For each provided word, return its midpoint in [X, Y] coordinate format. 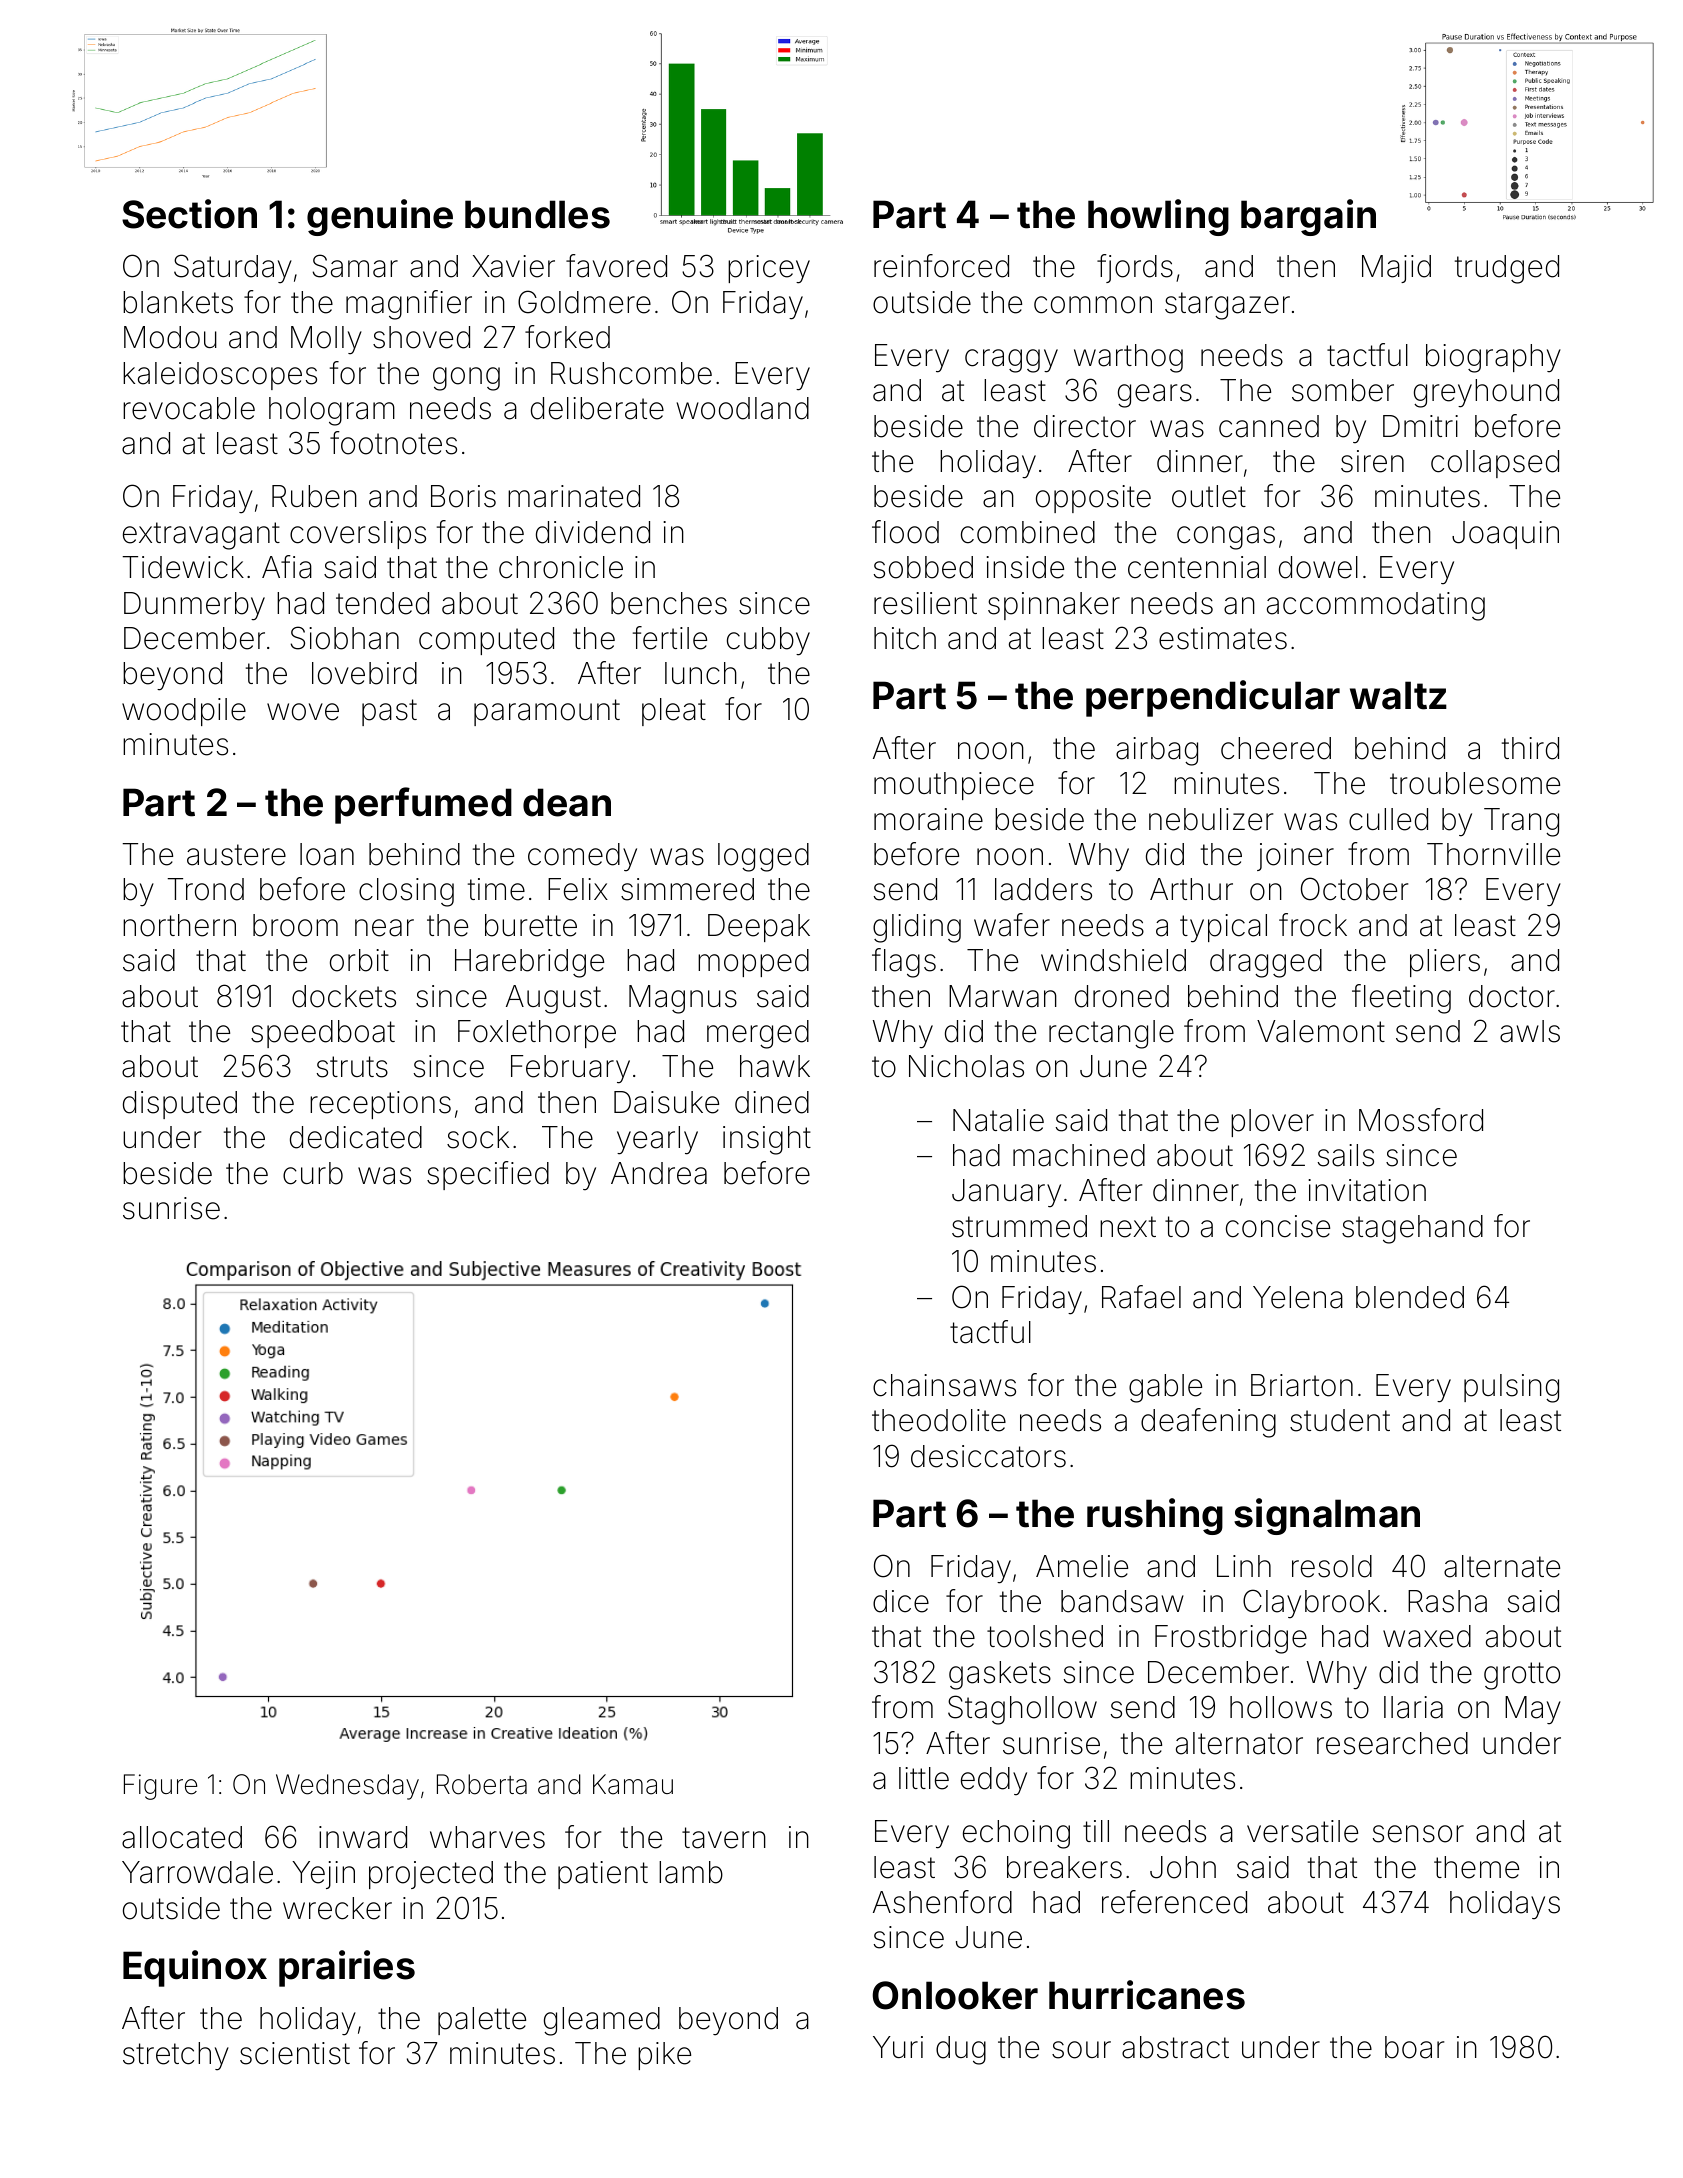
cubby [768, 641]
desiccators [988, 1456]
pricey [769, 269]
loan [327, 854]
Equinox [195, 1968]
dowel [1318, 567]
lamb [691, 1872]
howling [1158, 217]
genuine [380, 217]
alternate [1502, 1566]
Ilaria [1413, 1707]
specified [488, 1175]
